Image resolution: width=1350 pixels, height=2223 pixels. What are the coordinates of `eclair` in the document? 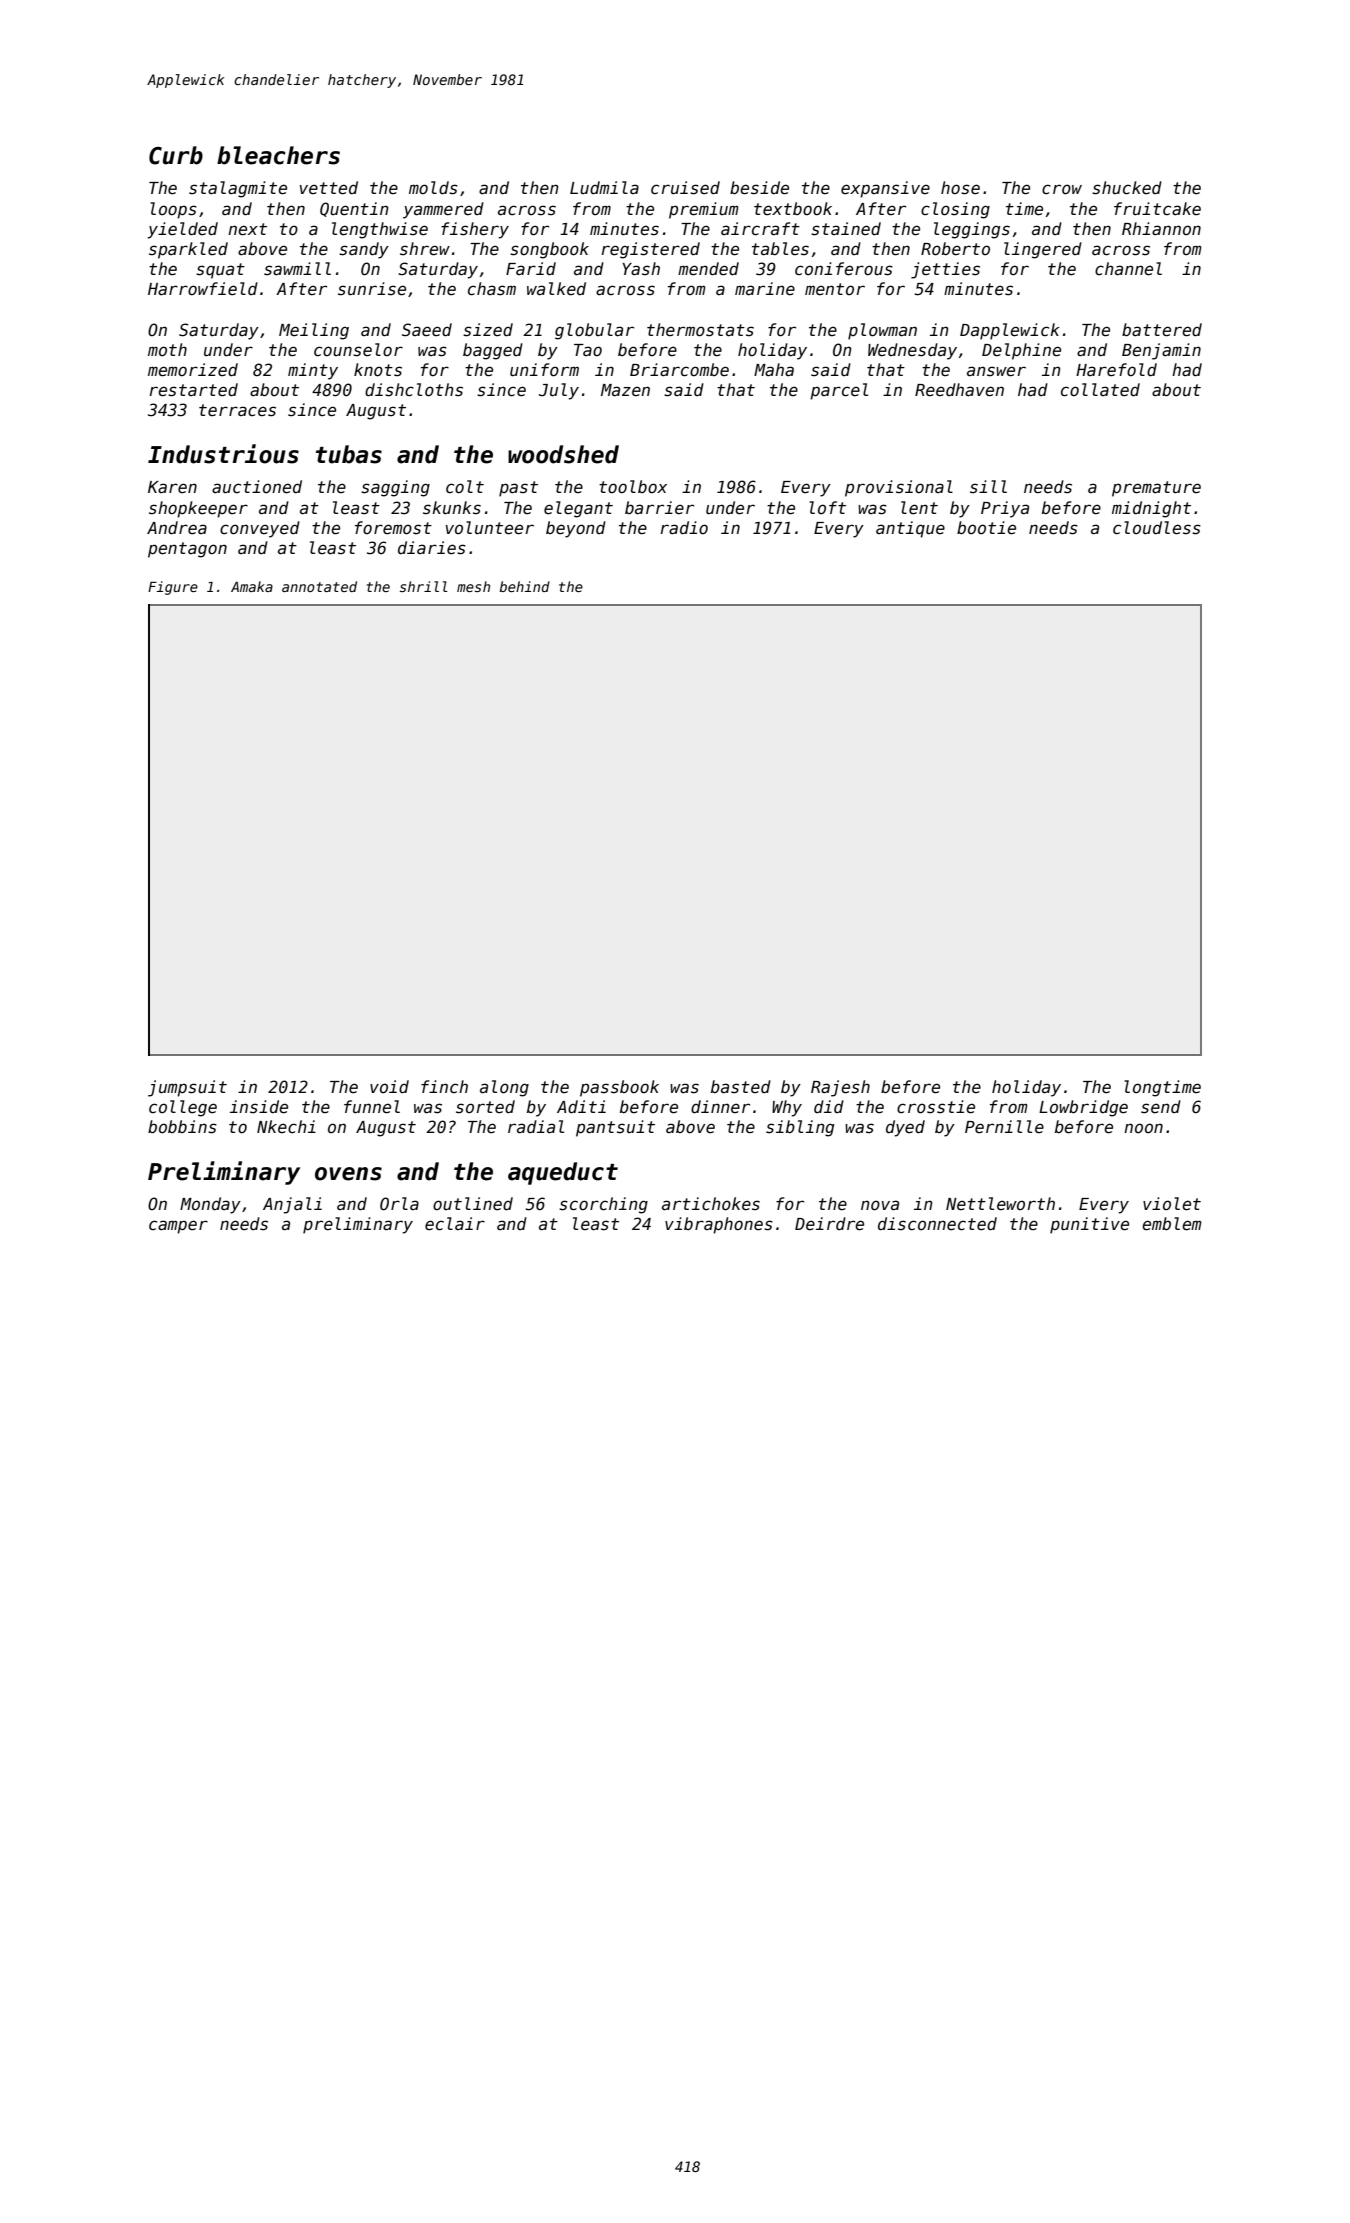 It's located at (455, 1224).
